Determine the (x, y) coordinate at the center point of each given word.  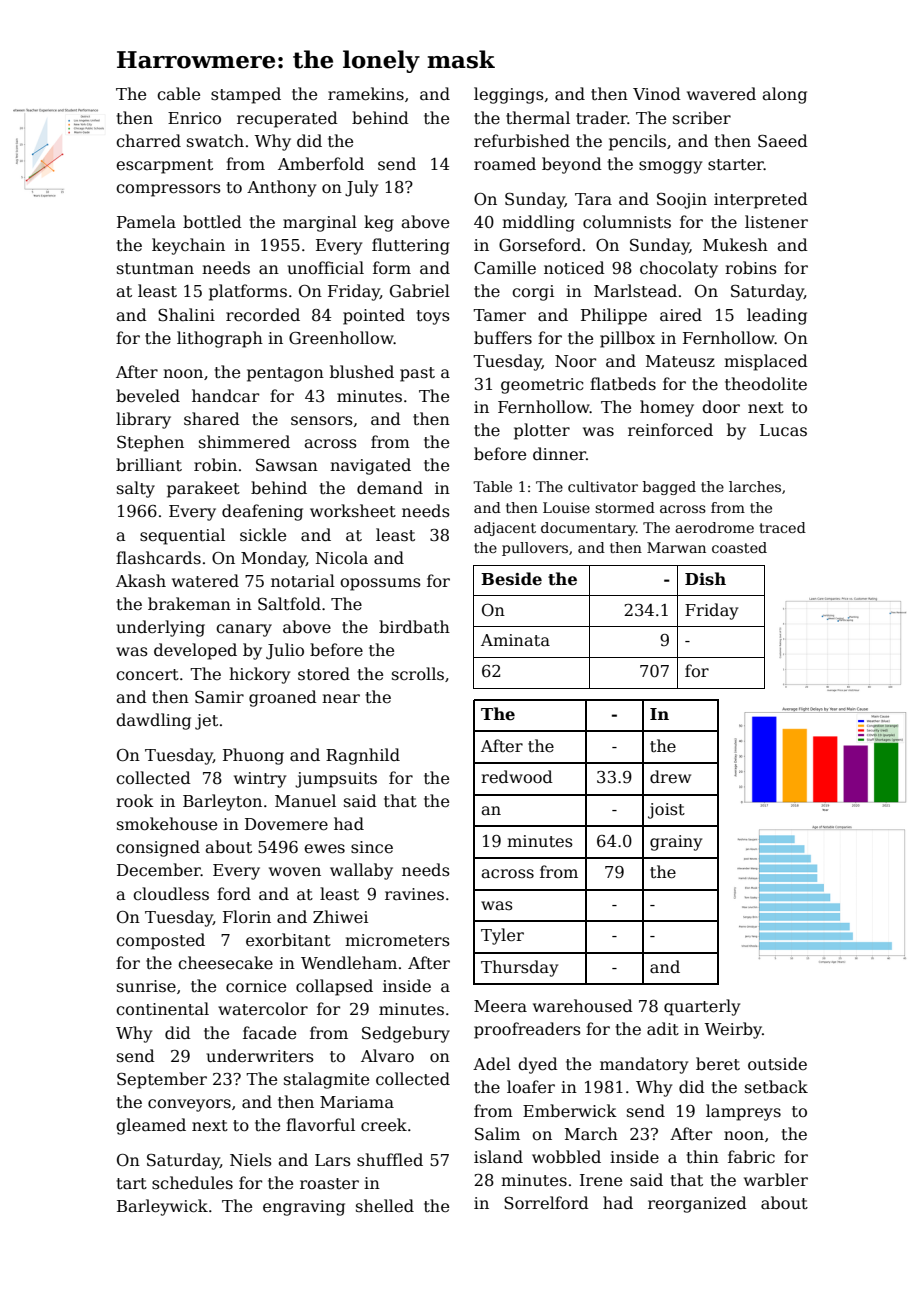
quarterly (702, 1007)
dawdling (153, 721)
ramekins (366, 94)
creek (384, 1125)
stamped (246, 95)
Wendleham (349, 963)
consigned (158, 848)
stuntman (155, 269)
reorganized (697, 1204)
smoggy (670, 167)
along (784, 95)
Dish (705, 579)
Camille (505, 268)
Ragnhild (363, 756)
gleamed (151, 1126)
